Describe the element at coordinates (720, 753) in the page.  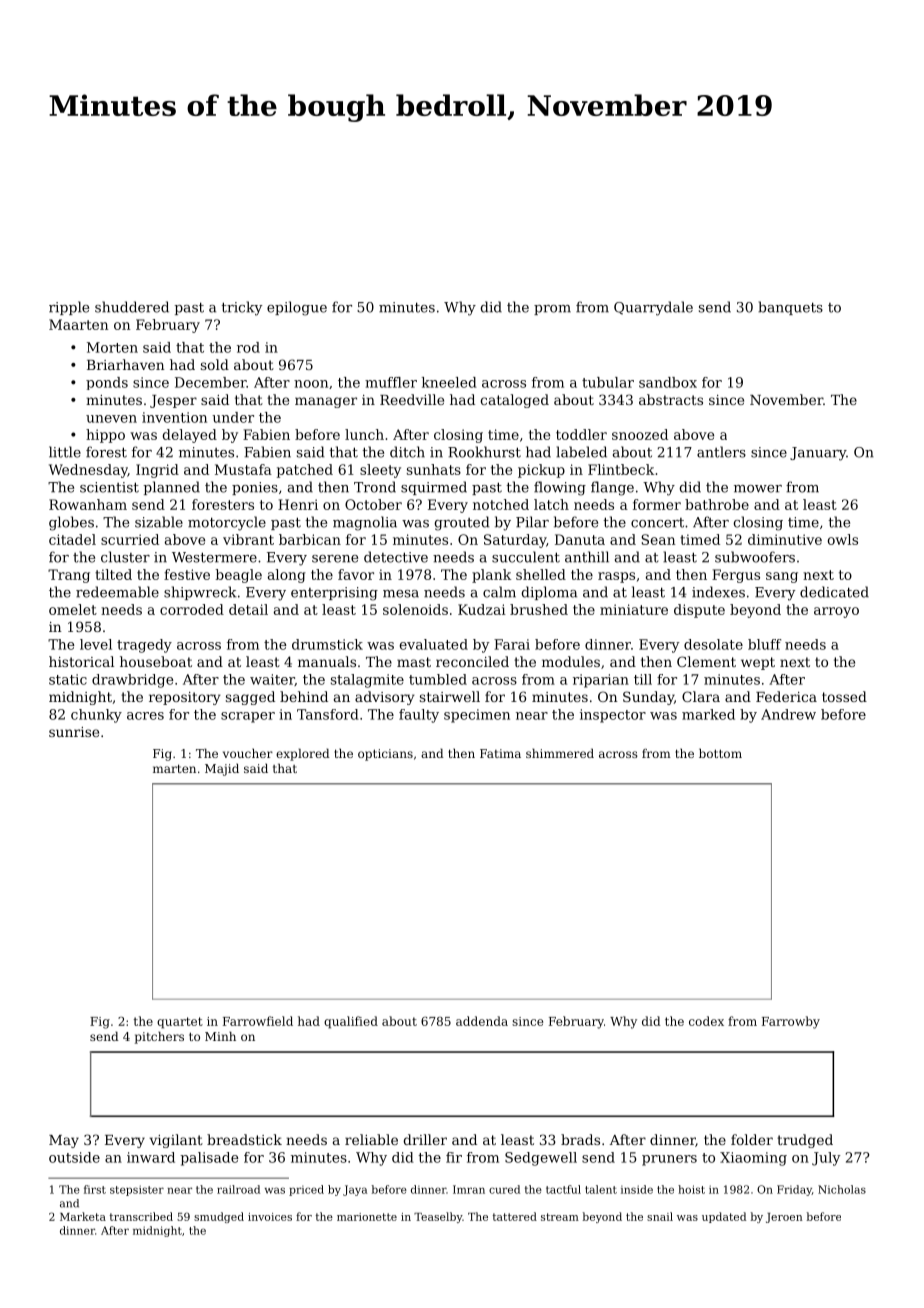
I see `bottom` at that location.
